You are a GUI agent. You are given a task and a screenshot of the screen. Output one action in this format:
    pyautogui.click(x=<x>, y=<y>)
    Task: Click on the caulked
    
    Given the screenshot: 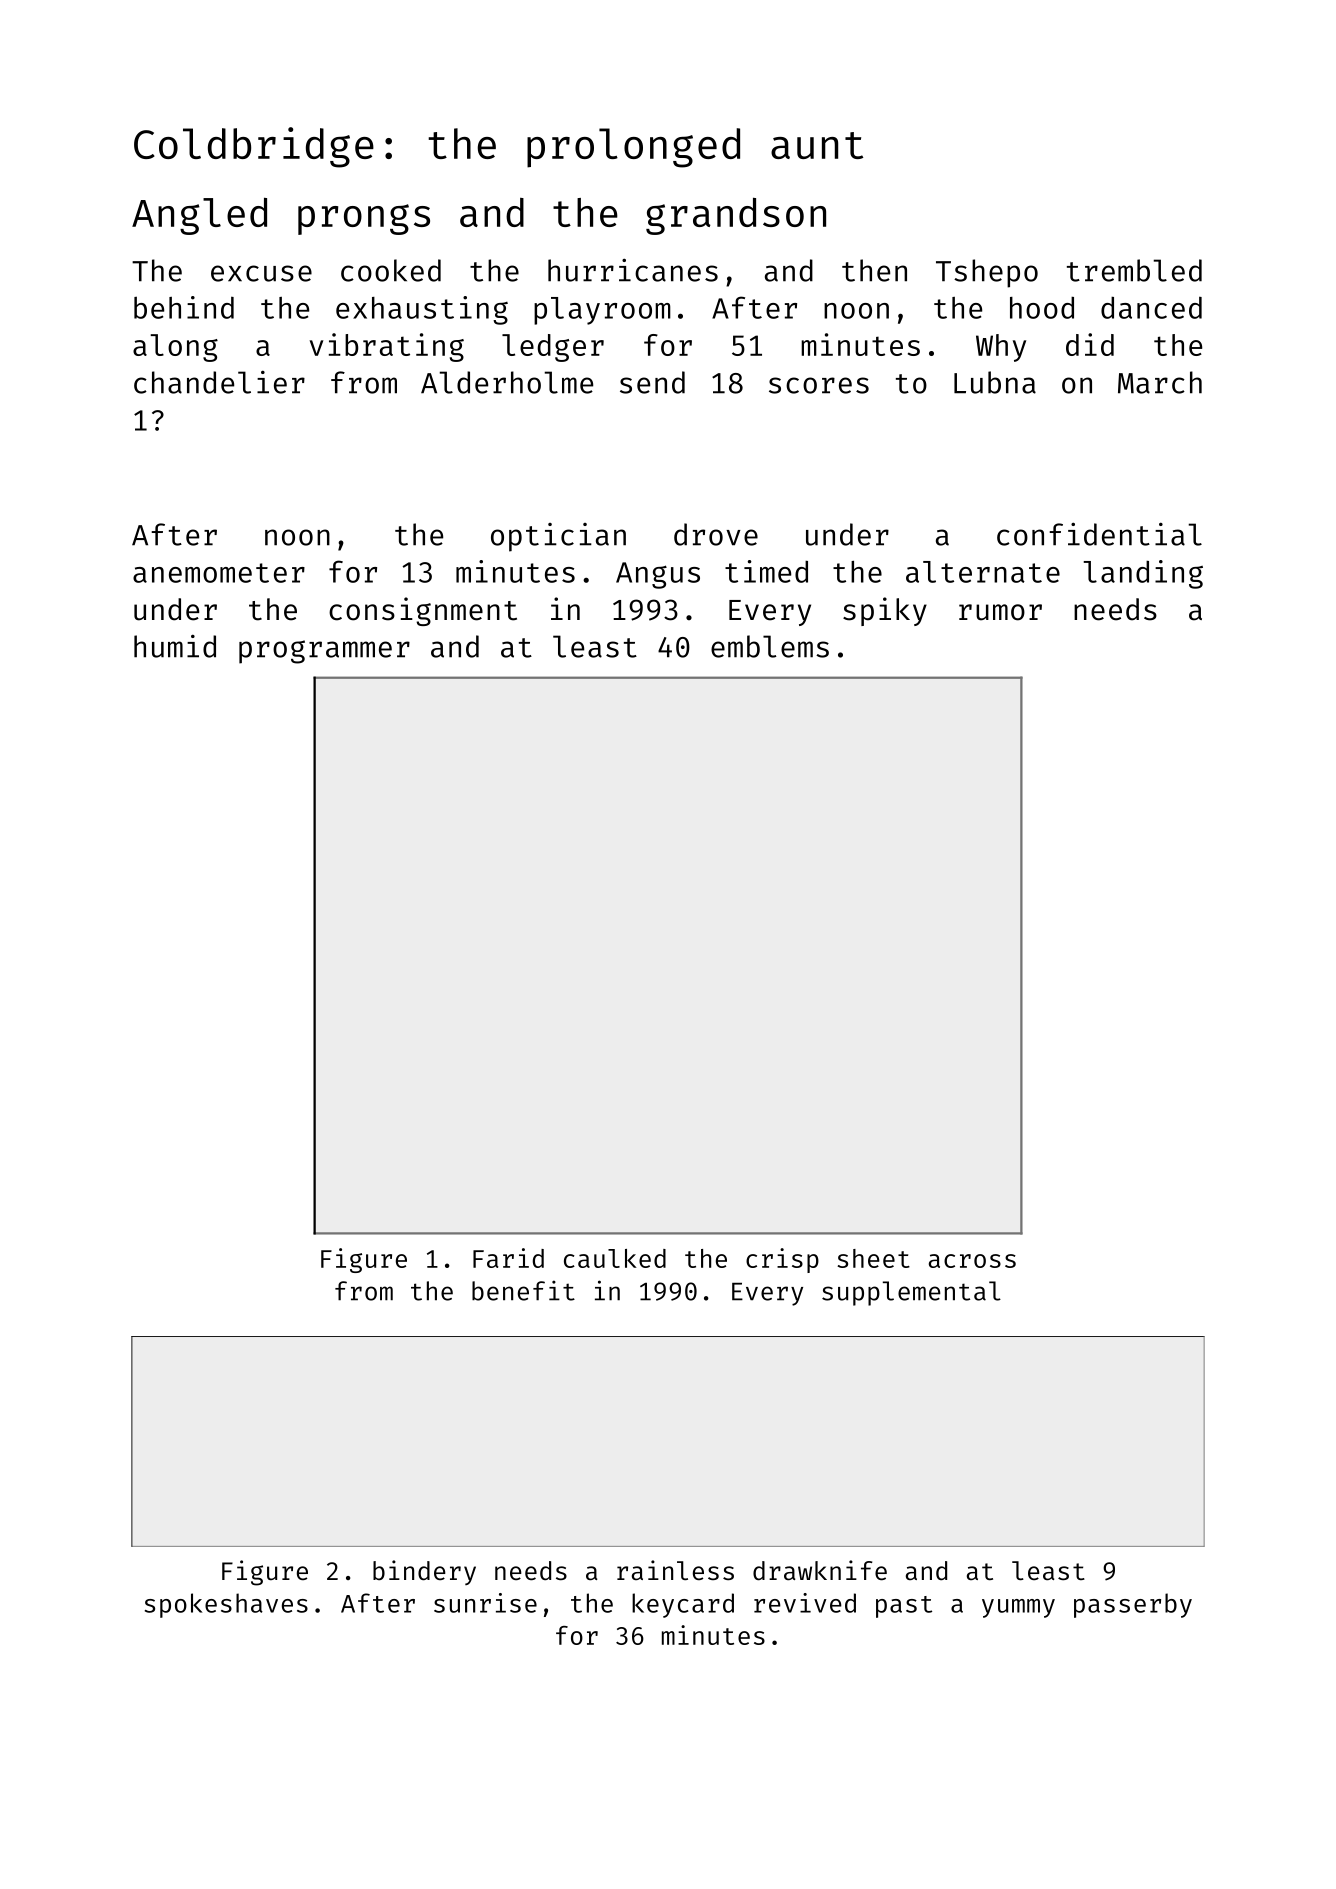 What is the action you would take?
    pyautogui.click(x=615, y=1258)
